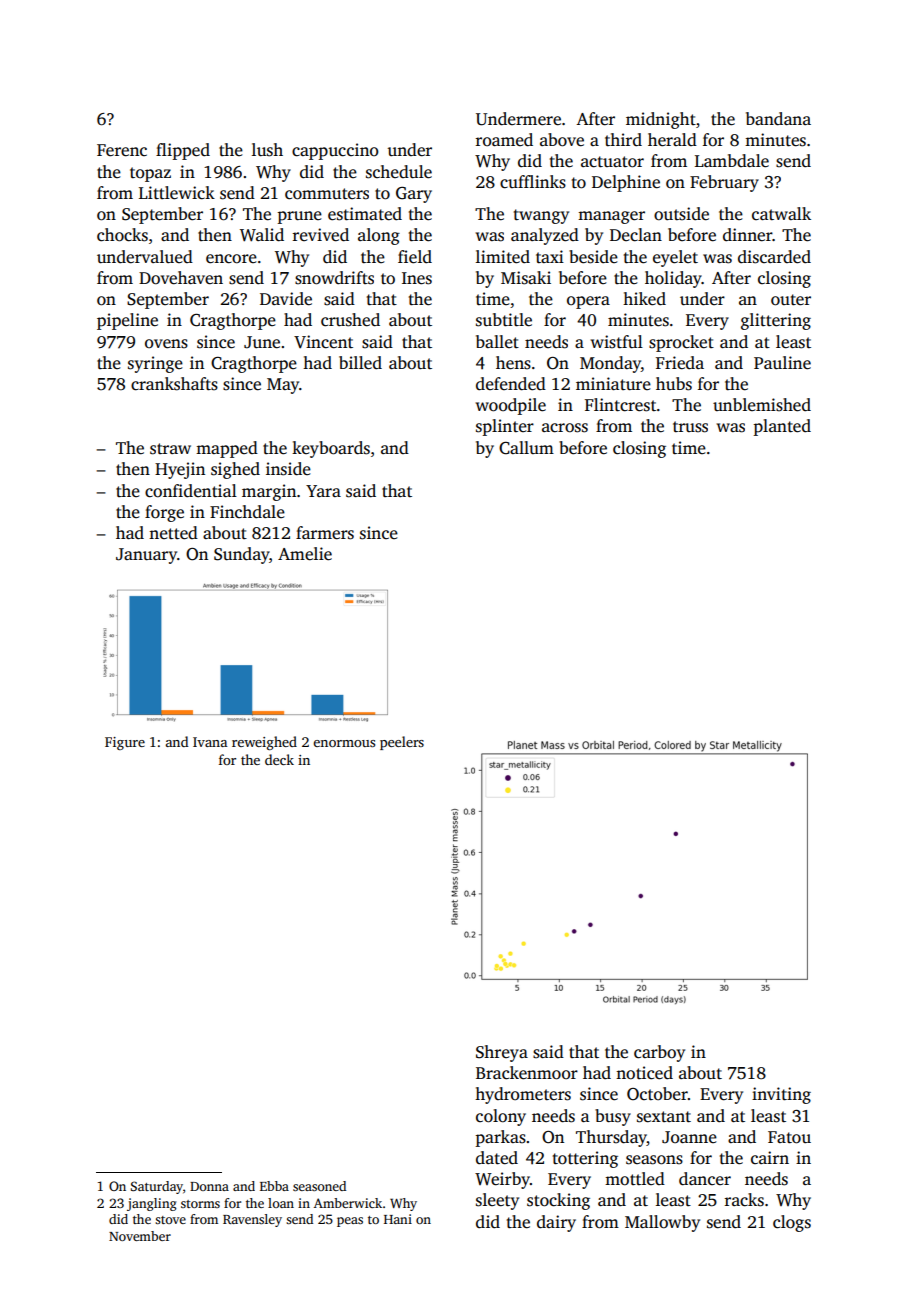  What do you see at coordinates (125, 743) in the screenshot?
I see `Figure` at bounding box center [125, 743].
